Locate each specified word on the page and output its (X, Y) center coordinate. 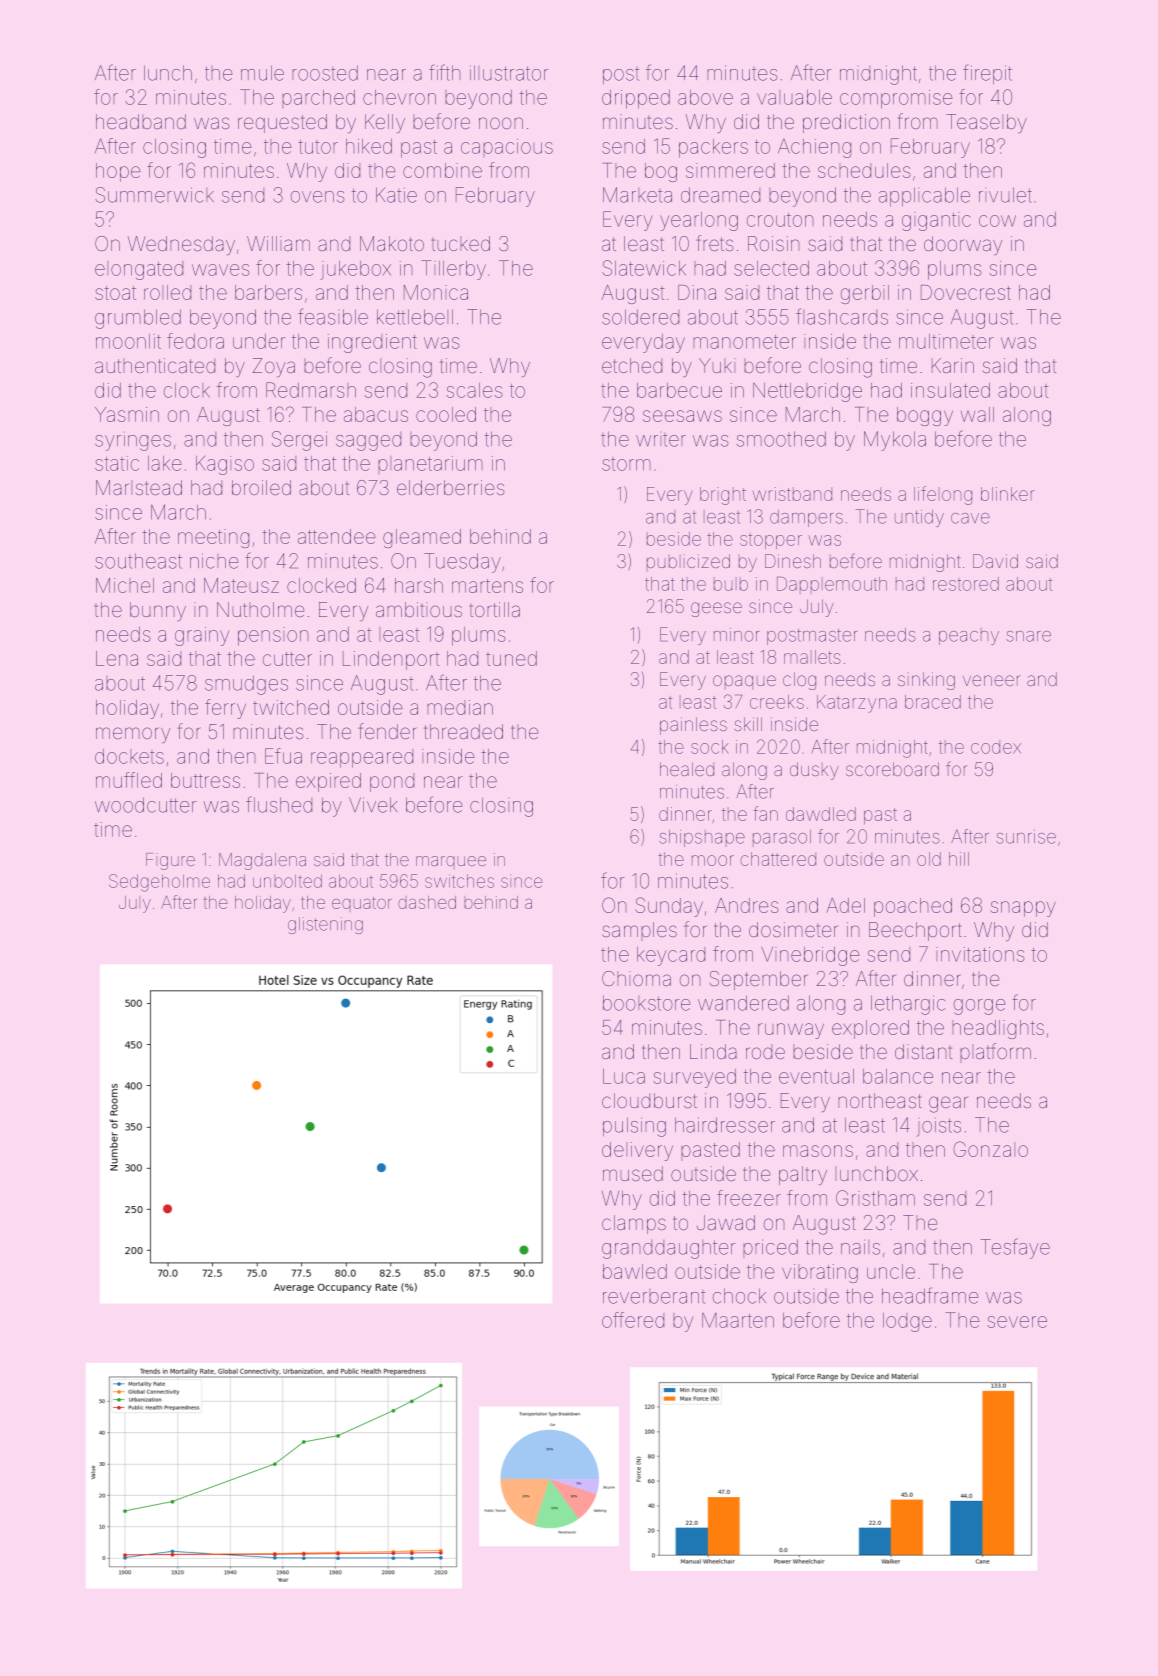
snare (1028, 636)
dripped (636, 99)
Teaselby (986, 123)
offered (633, 1320)
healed (687, 769)
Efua (283, 756)
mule (262, 73)
